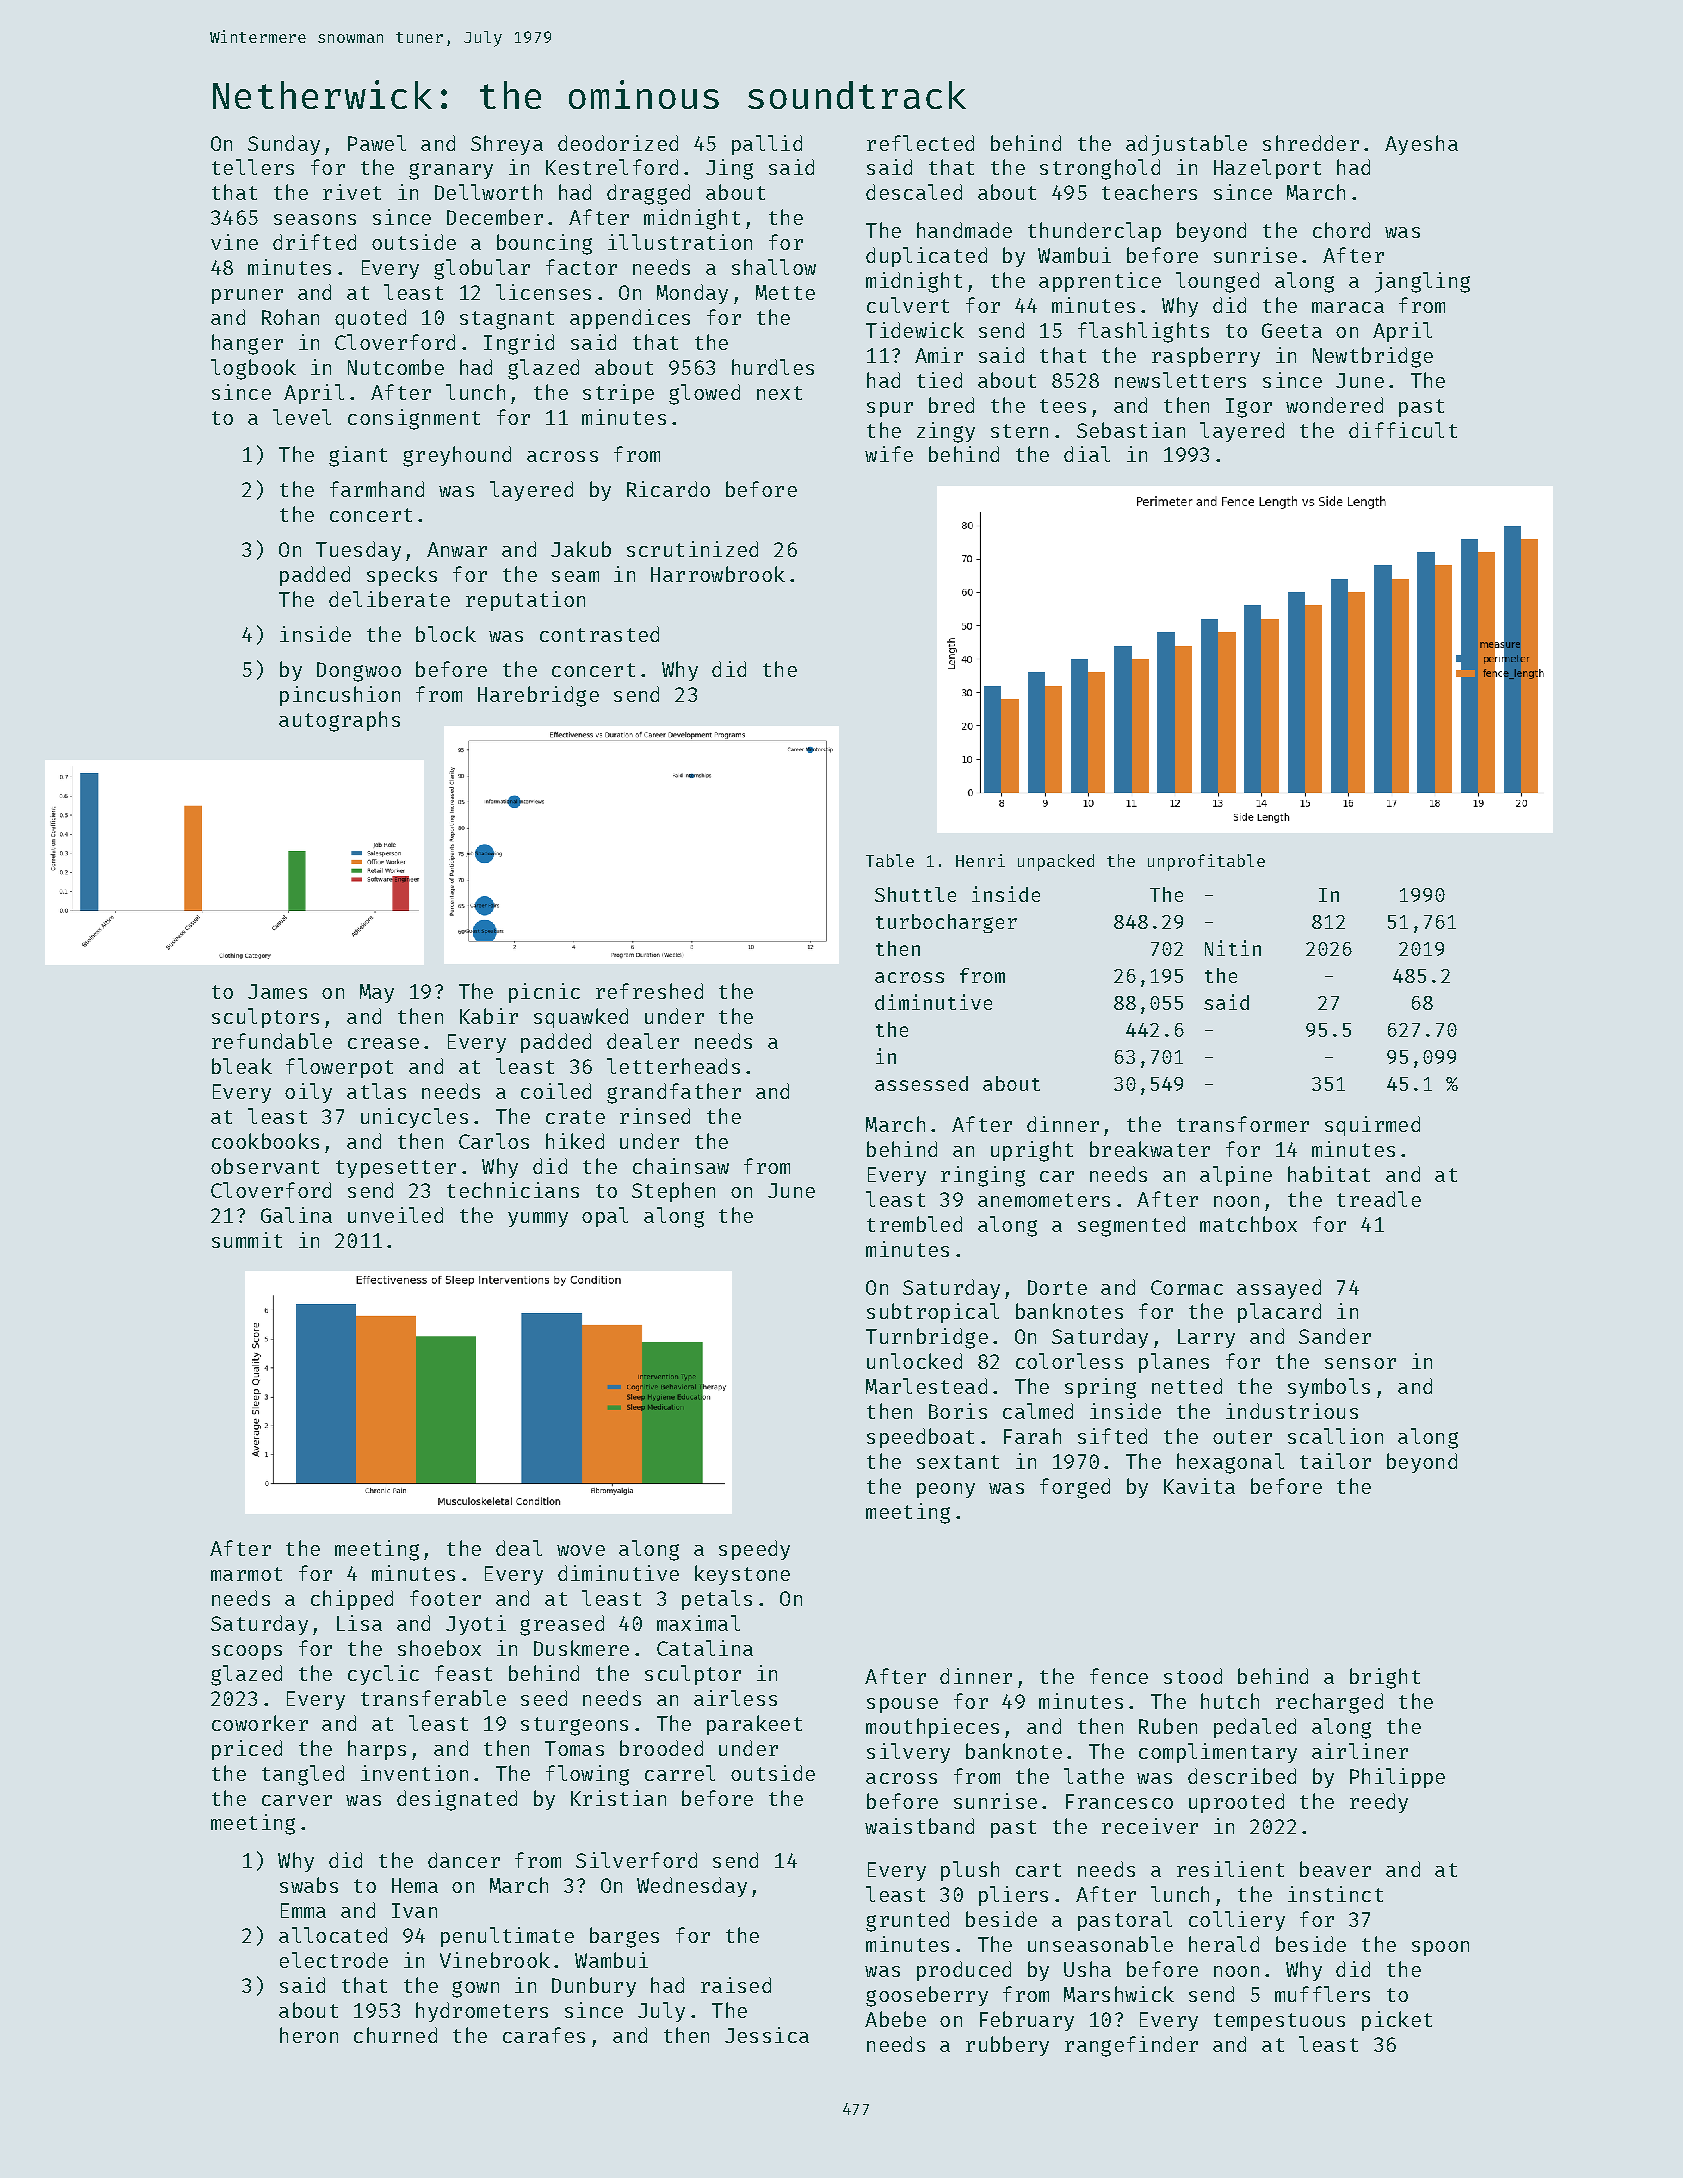 The image size is (1683, 2178). What do you see at coordinates (767, 145) in the image?
I see `pallid` at bounding box center [767, 145].
